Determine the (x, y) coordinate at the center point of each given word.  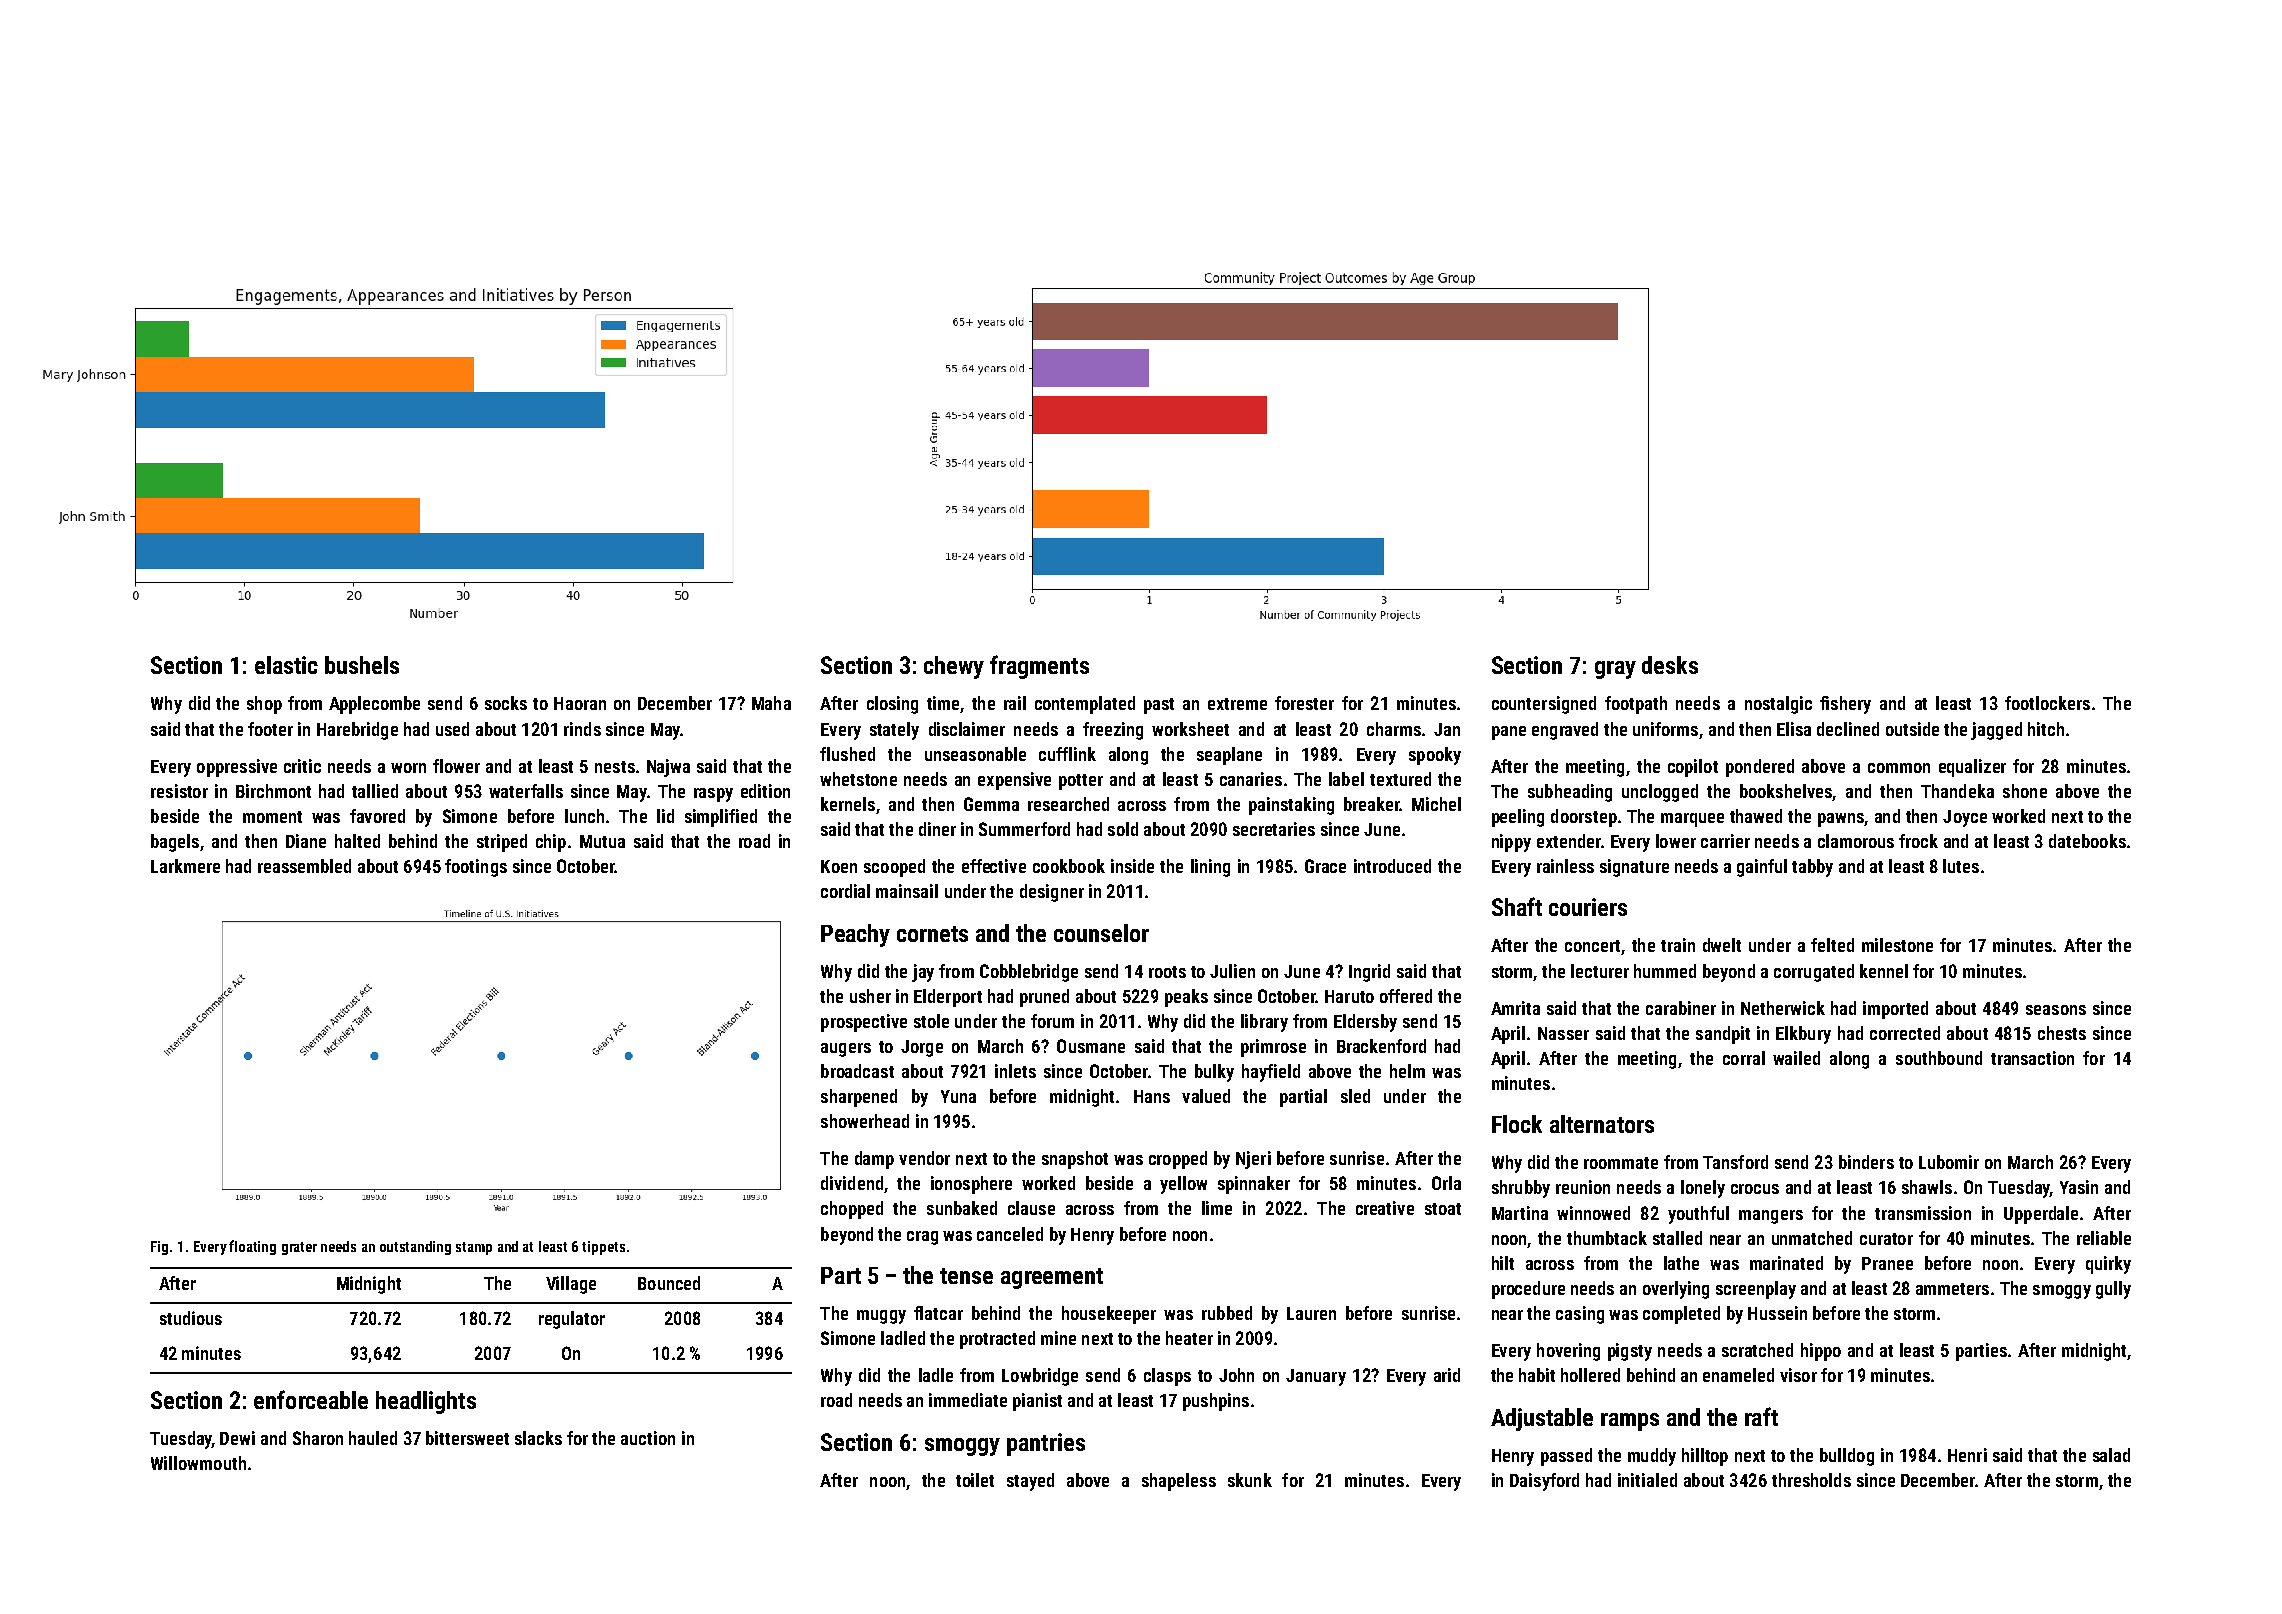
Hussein (1777, 1313)
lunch (584, 816)
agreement (1052, 1278)
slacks (538, 1438)
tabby (1812, 868)
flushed (847, 754)
